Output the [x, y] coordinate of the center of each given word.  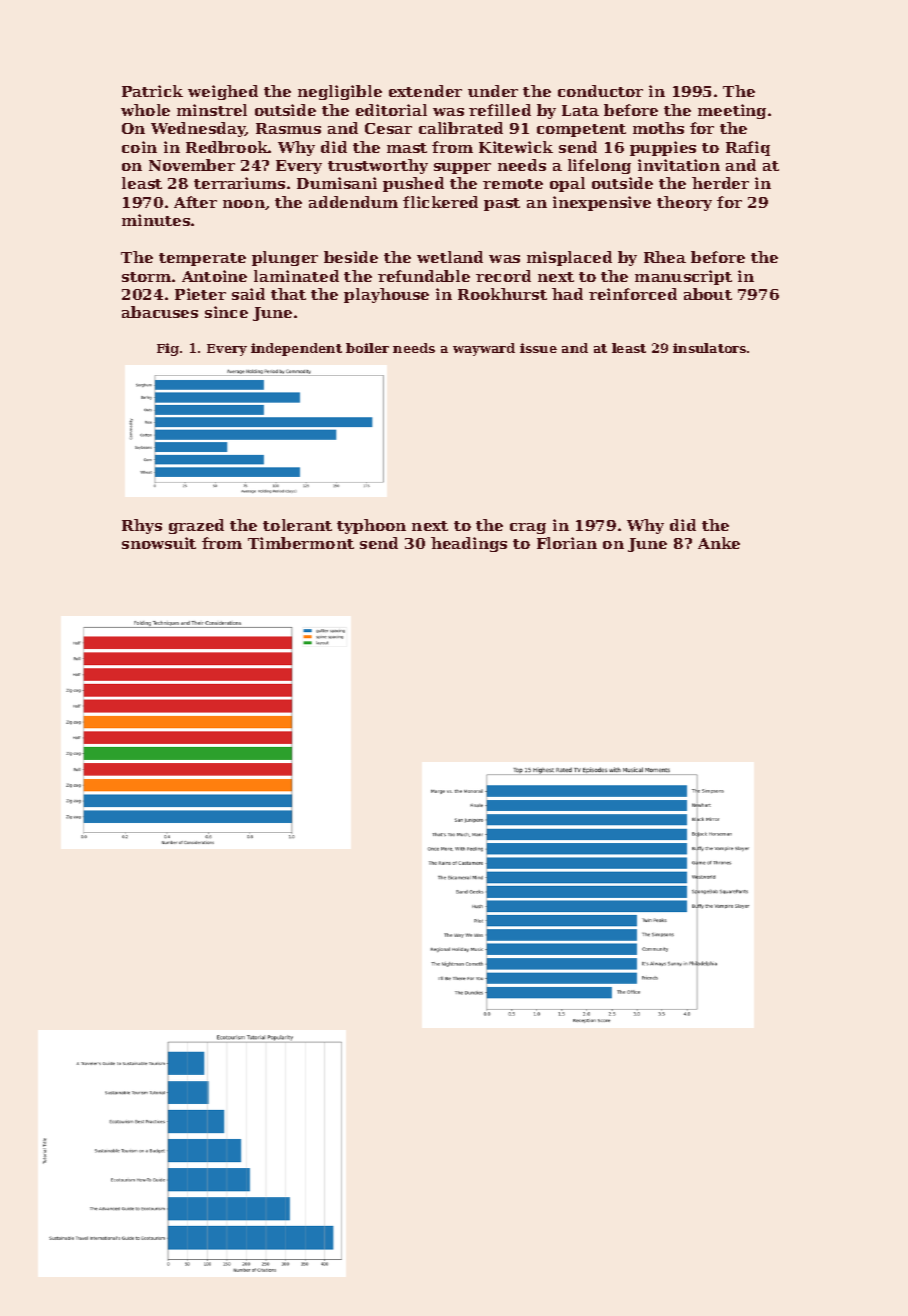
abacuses [160, 312]
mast [407, 148]
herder [720, 183]
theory [684, 203]
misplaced [569, 258]
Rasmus [288, 128]
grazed [196, 526]
